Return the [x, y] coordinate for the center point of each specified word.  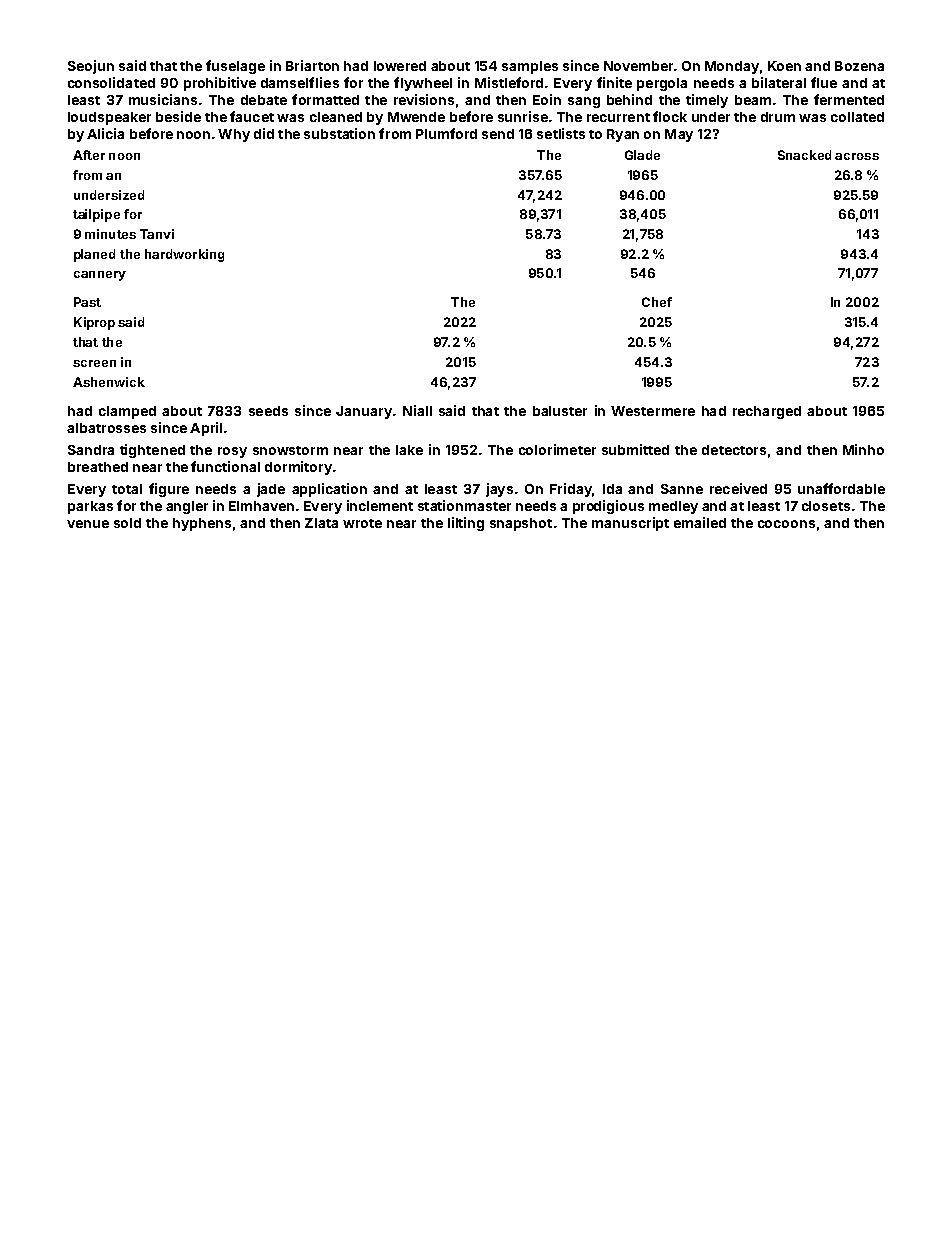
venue [88, 524]
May [679, 135]
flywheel [423, 84]
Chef [657, 302]
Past [87, 302]
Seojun [91, 67]
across [857, 156]
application [329, 490]
